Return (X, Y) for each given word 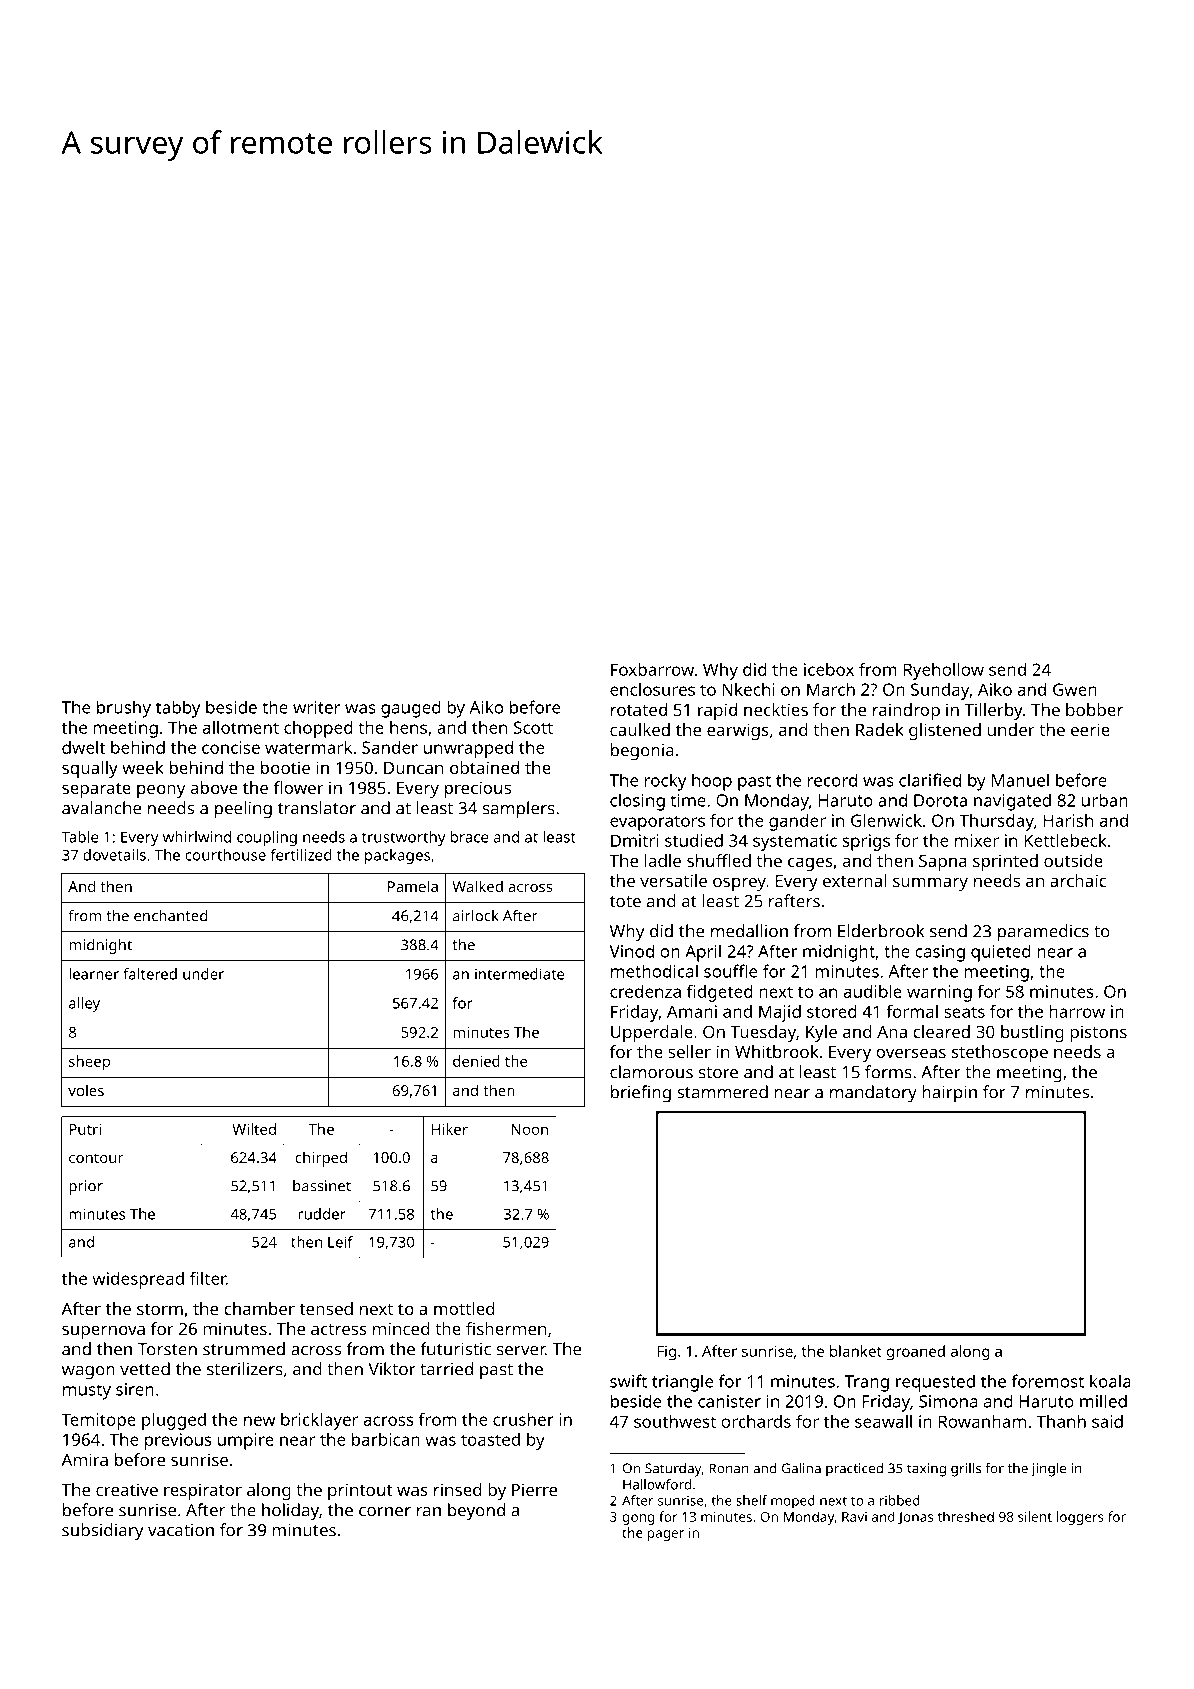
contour (96, 1158)
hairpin (949, 1094)
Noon (530, 1129)
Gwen (1075, 689)
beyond (476, 1512)
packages (397, 856)
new (259, 1421)
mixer (977, 840)
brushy (124, 709)
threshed (966, 1516)
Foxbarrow (652, 669)
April (703, 953)
